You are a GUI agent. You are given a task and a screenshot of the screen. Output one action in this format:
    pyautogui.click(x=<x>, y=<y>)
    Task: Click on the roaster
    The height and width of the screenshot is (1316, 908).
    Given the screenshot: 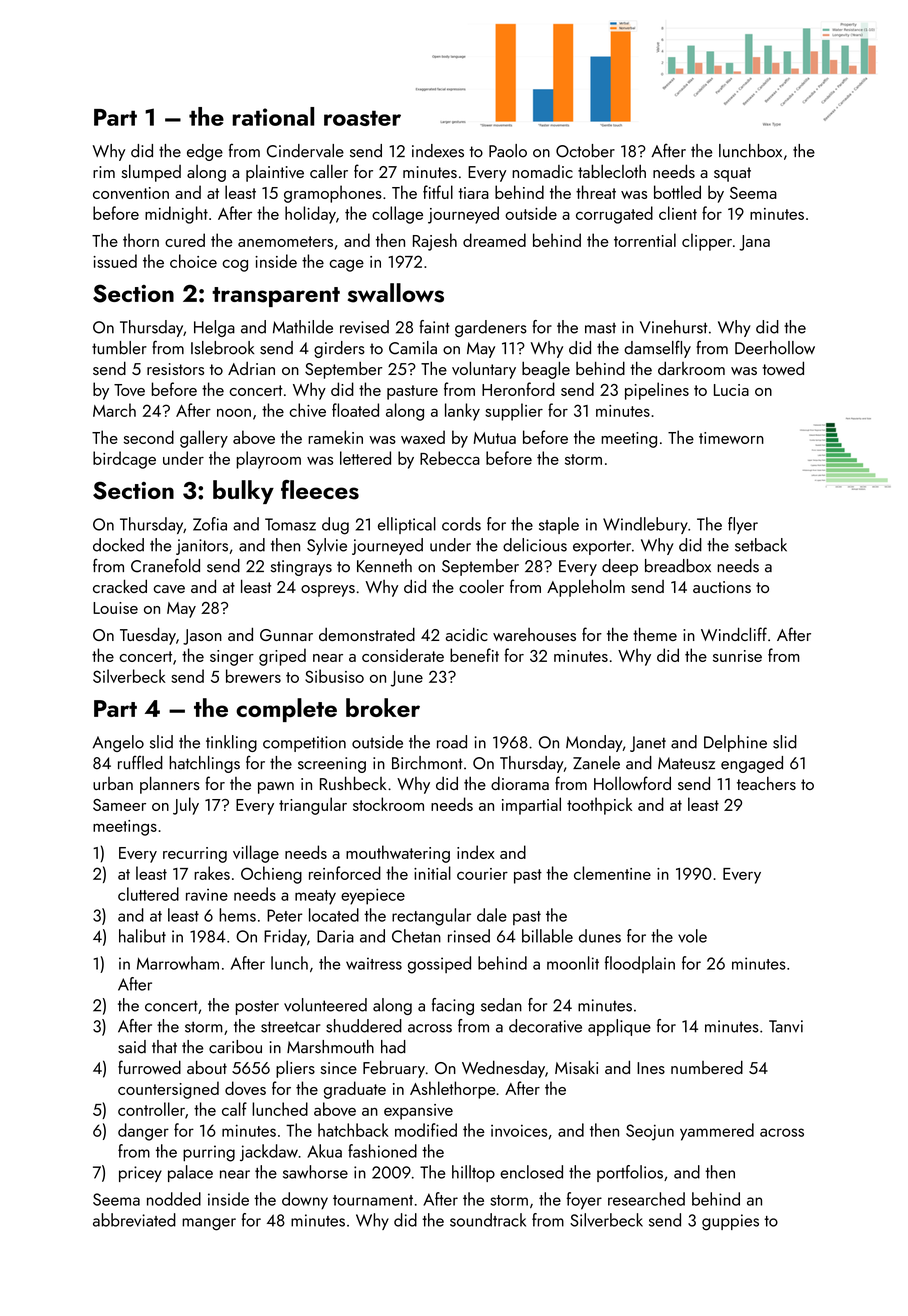 What is the action you would take?
    pyautogui.click(x=362, y=118)
